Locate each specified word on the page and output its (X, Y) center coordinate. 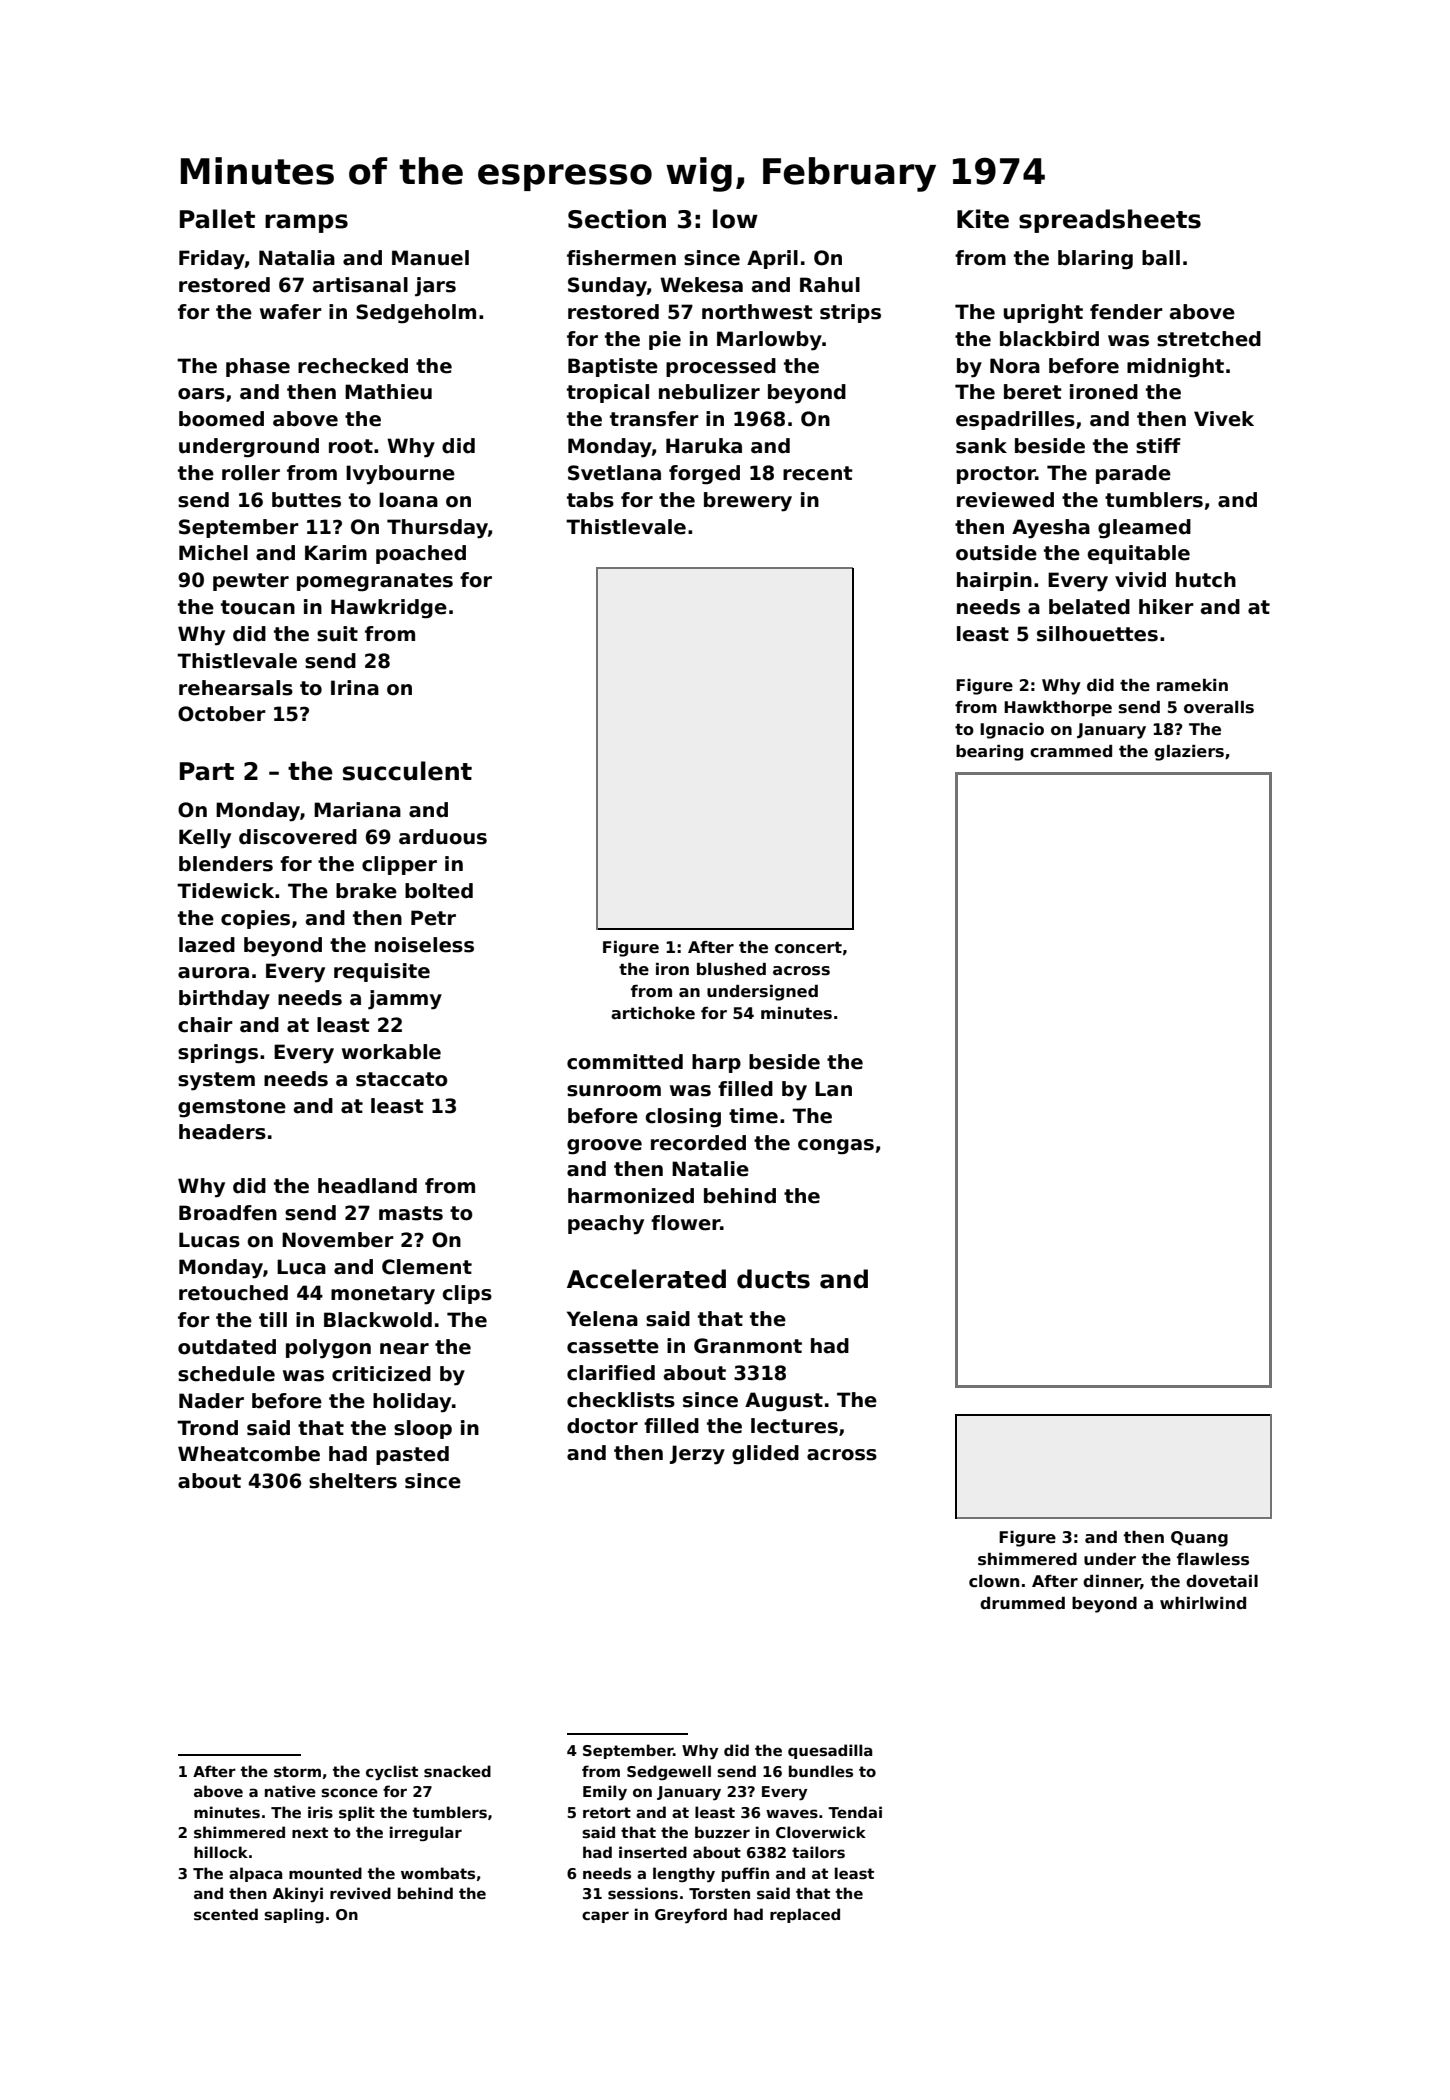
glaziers (1189, 753)
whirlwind (1203, 1603)
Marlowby (769, 341)
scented (226, 1914)
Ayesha (1051, 529)
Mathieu (388, 392)
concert (808, 948)
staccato (402, 1079)
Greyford (691, 1916)
